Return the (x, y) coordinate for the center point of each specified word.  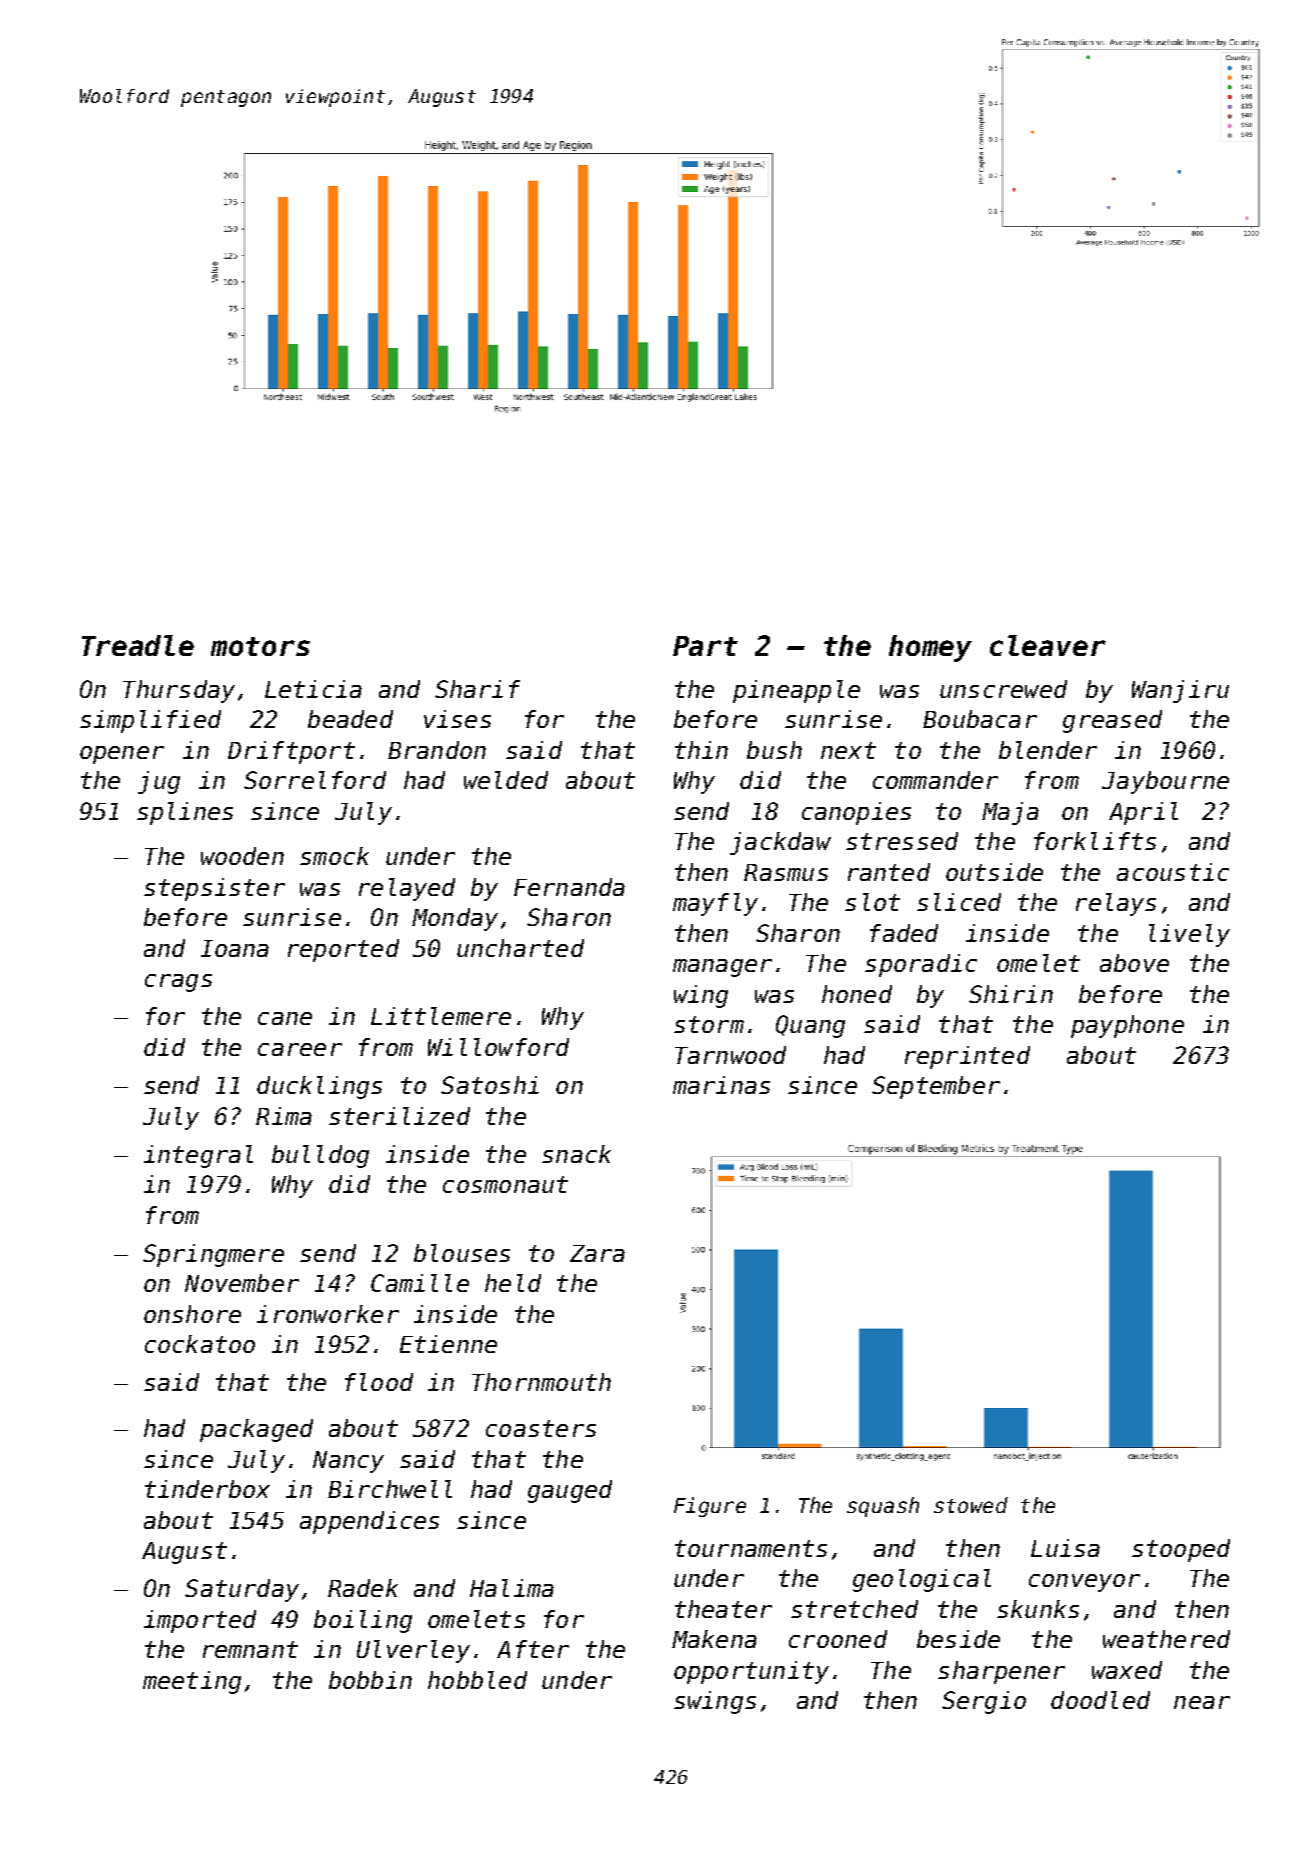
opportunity (751, 1672)
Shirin (1011, 994)
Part (705, 646)
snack (576, 1154)
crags (178, 983)
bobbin (370, 1680)
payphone (1127, 1026)
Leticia (313, 689)
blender (1048, 750)
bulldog (320, 1156)
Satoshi (490, 1085)
